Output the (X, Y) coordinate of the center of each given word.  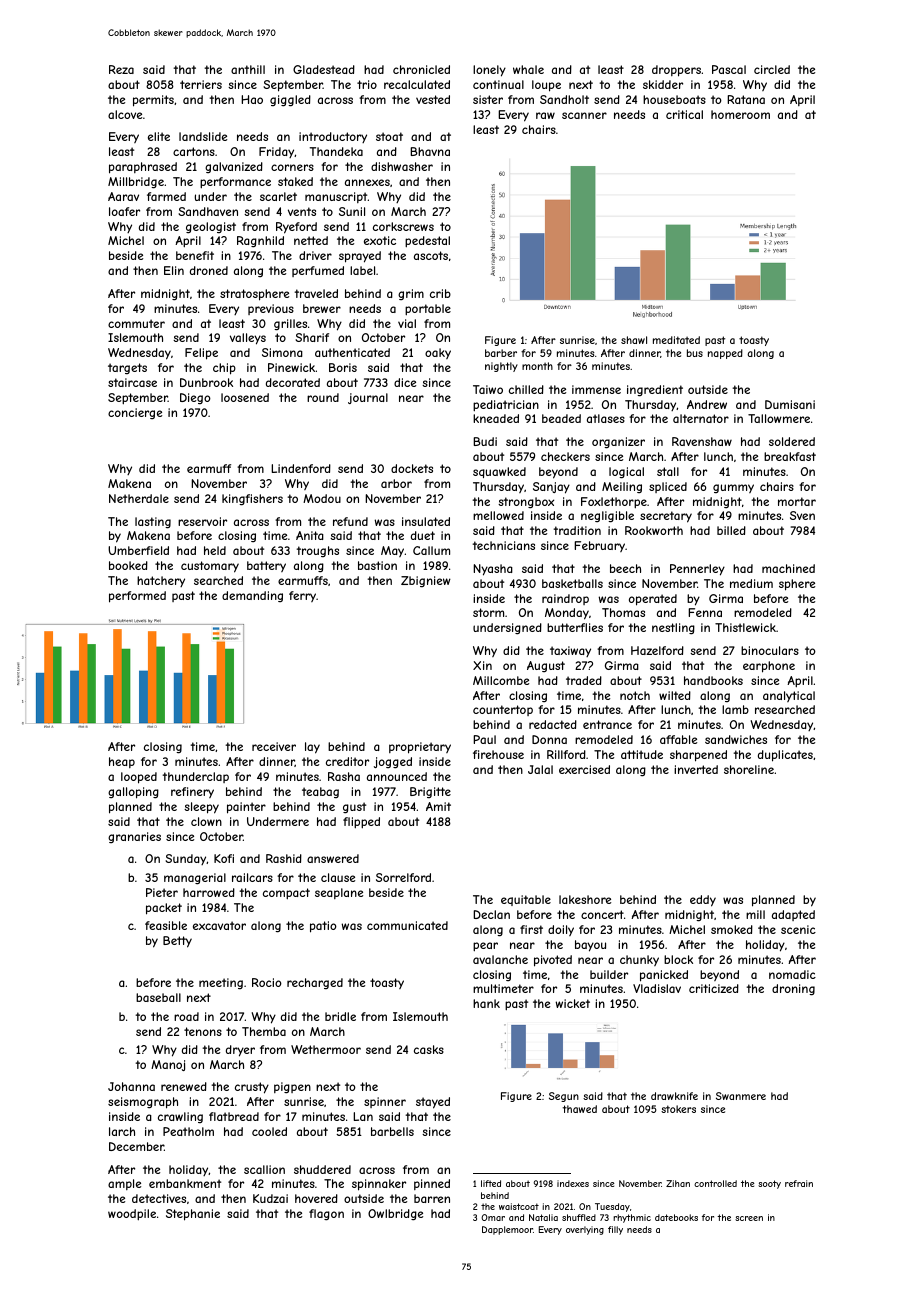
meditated (676, 340)
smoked (732, 929)
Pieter (162, 892)
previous (271, 309)
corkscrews (403, 226)
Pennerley (697, 570)
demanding (252, 596)
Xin (482, 665)
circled (772, 69)
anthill (248, 69)
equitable (526, 900)
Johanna (131, 1086)
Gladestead (324, 69)
